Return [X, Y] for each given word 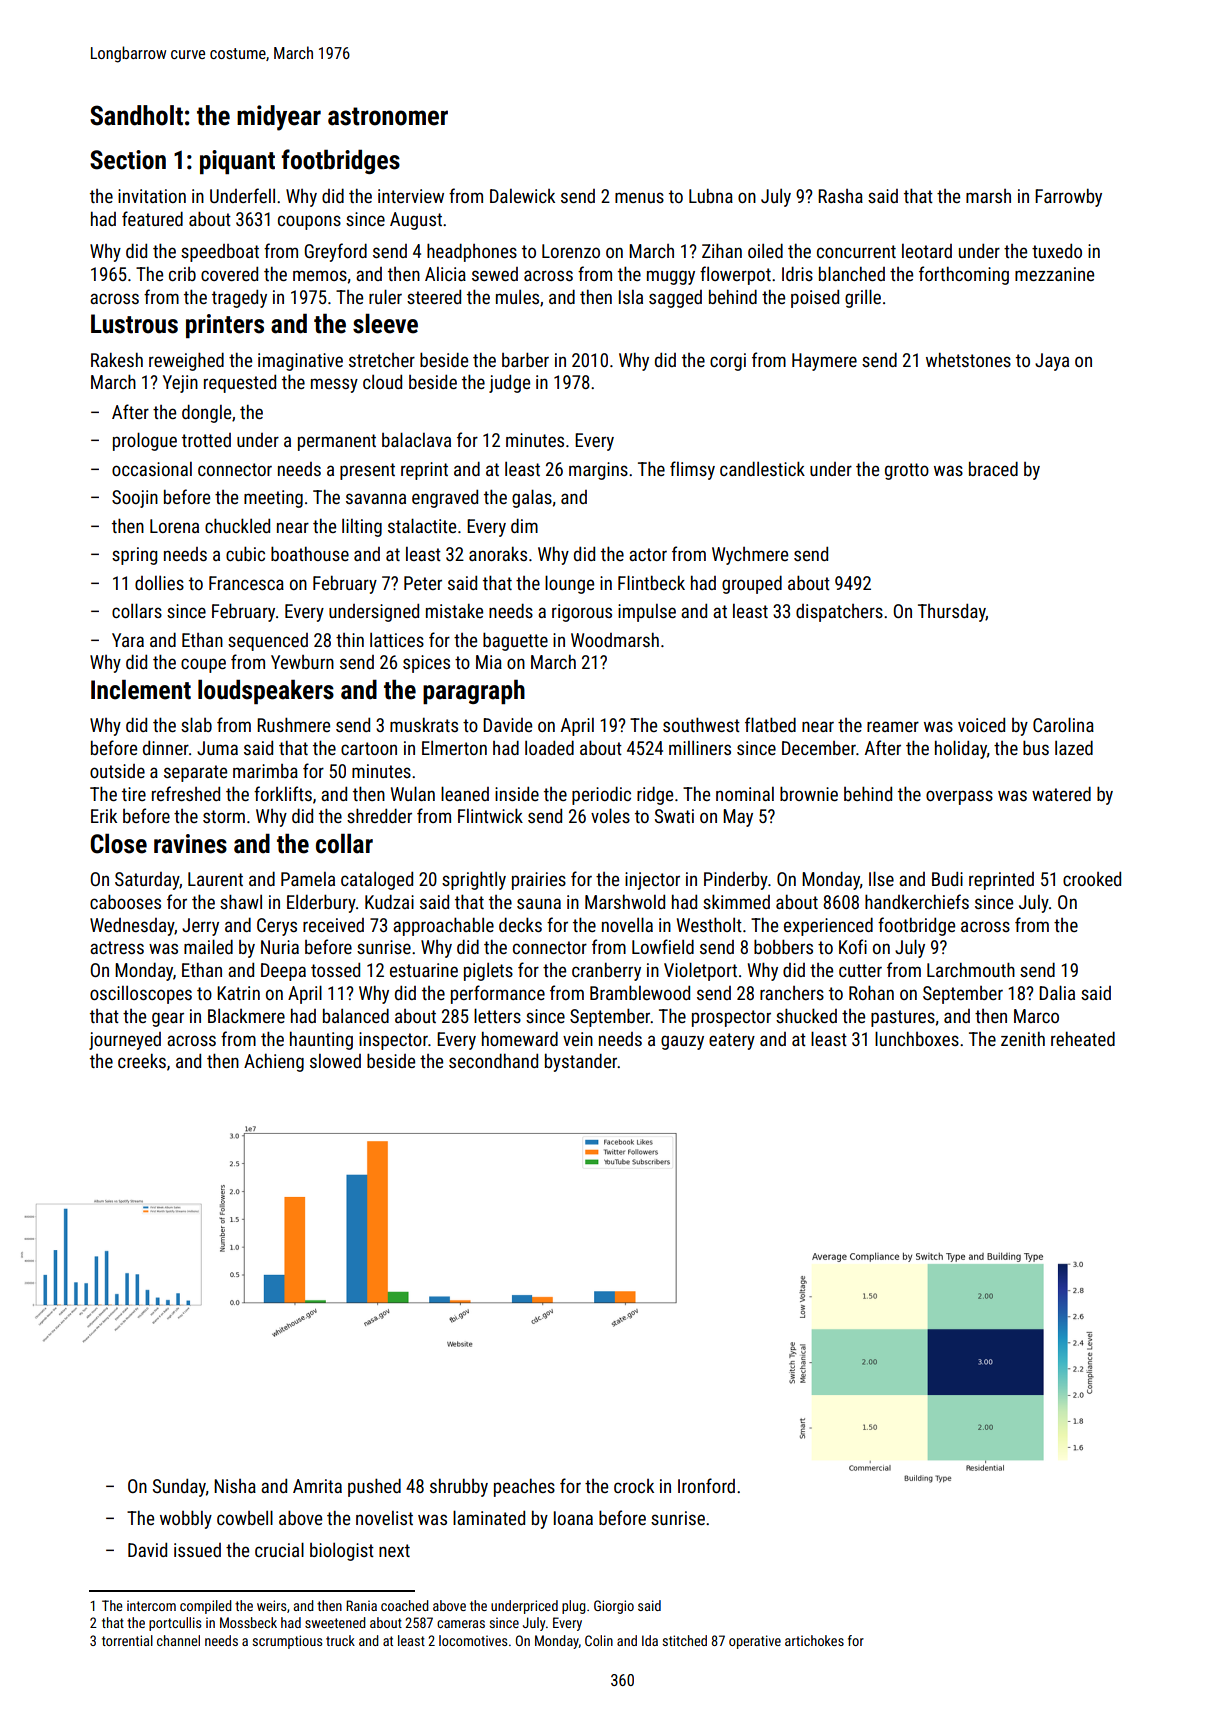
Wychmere [750, 556]
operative [755, 1642]
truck [340, 1640]
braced [993, 469]
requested [240, 384]
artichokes [814, 1640]
